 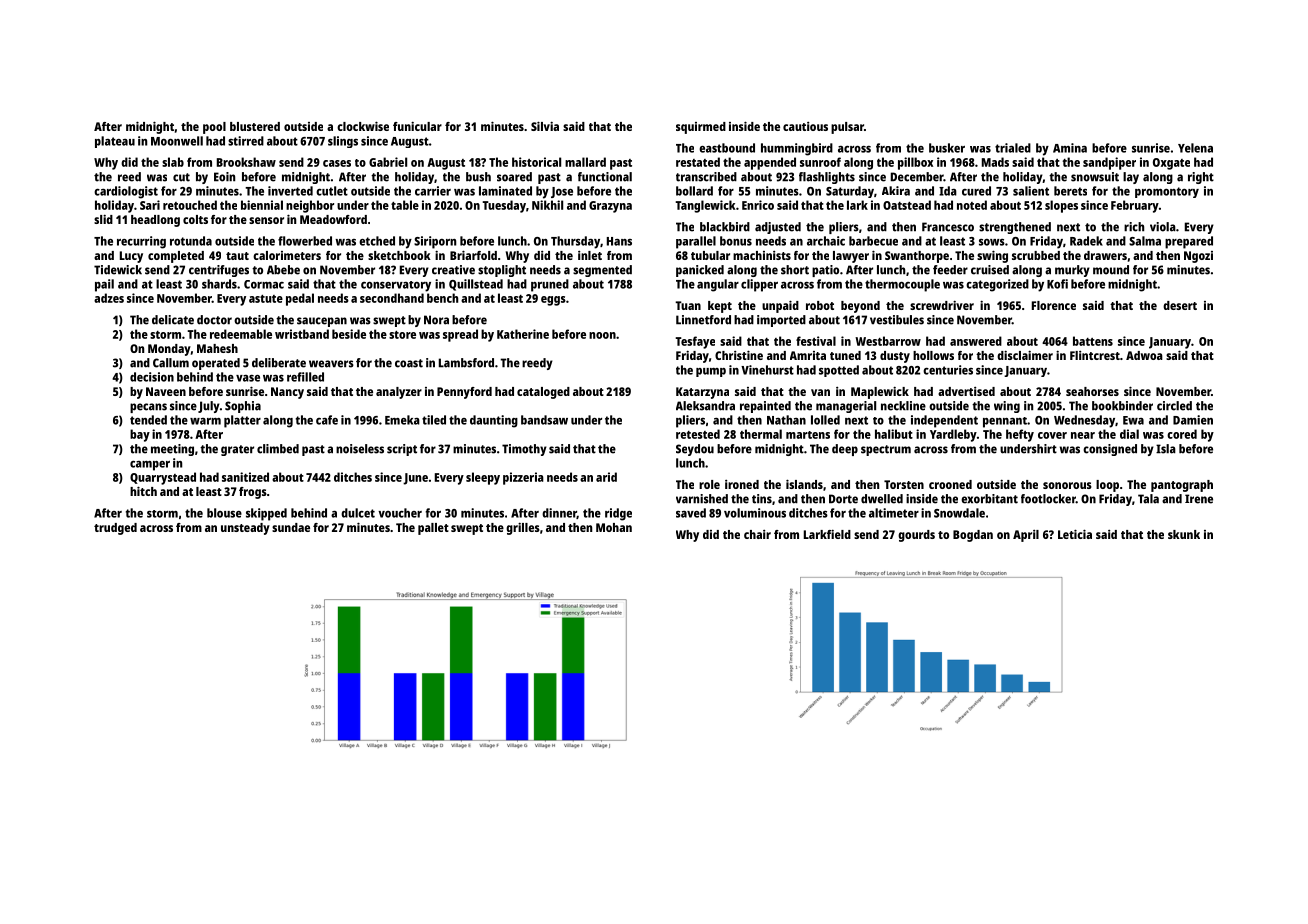 I want to click on Aleksandra, so click(x=705, y=406).
